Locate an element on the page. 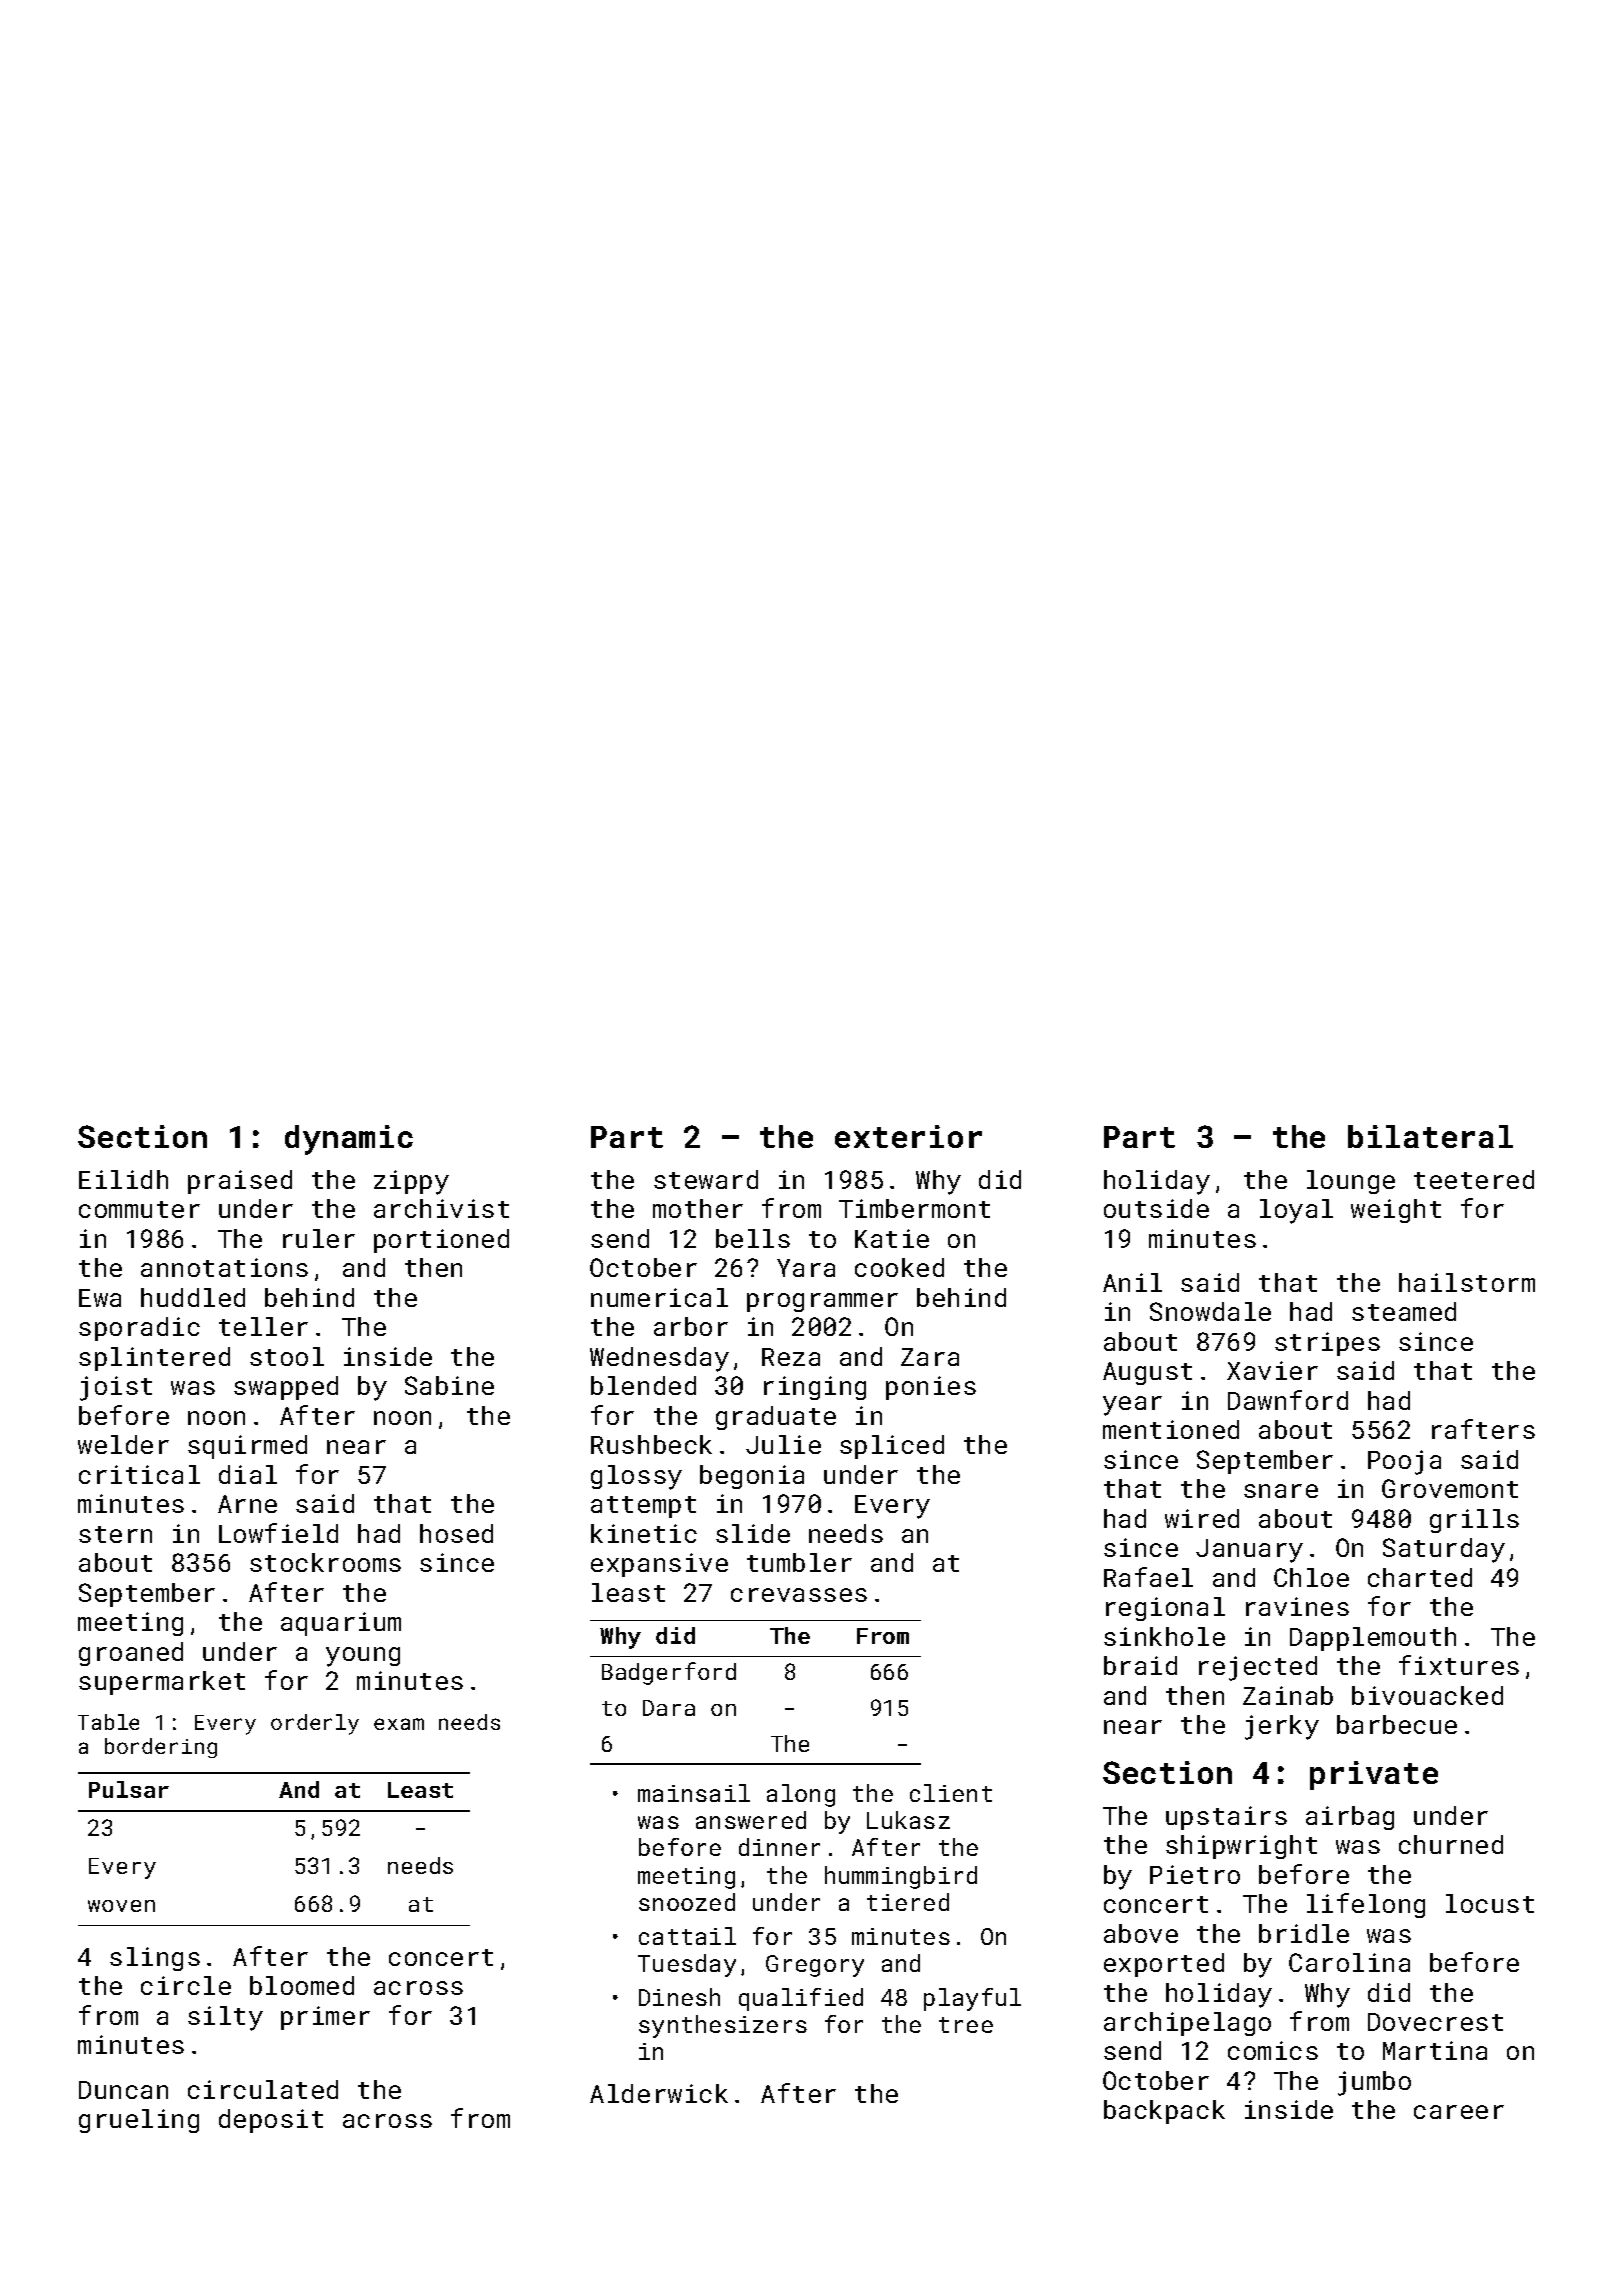  blended is located at coordinates (643, 1385).
